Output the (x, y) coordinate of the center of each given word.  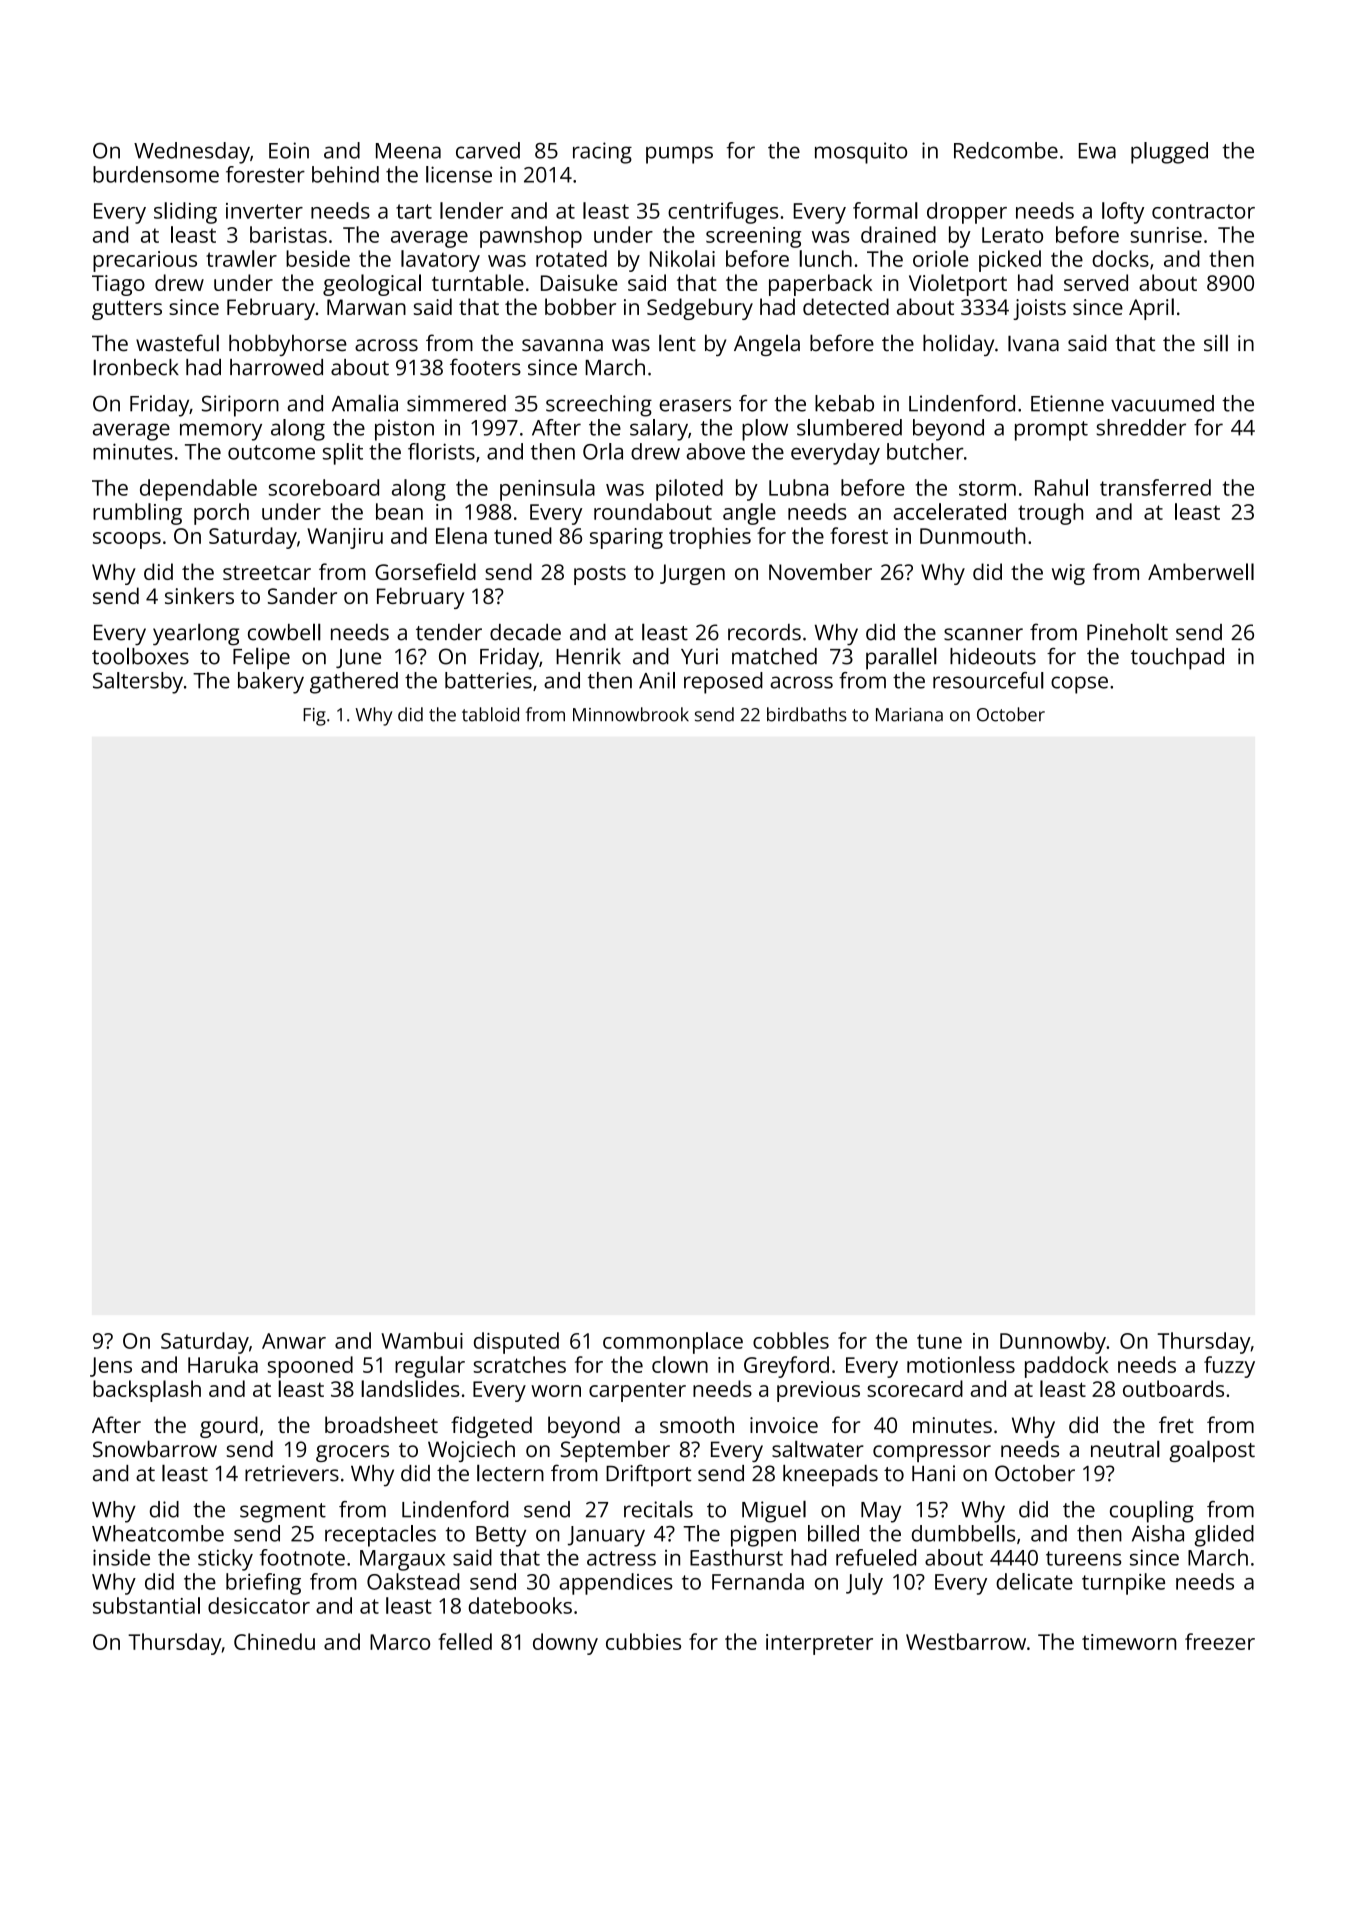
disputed (516, 1343)
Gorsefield (425, 571)
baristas (288, 234)
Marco (400, 1642)
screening (753, 237)
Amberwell (1201, 571)
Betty (501, 1536)
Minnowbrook (631, 714)
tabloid (490, 714)
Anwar (294, 1341)
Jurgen (692, 574)
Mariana (909, 715)
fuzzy (1229, 1367)
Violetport (958, 285)
